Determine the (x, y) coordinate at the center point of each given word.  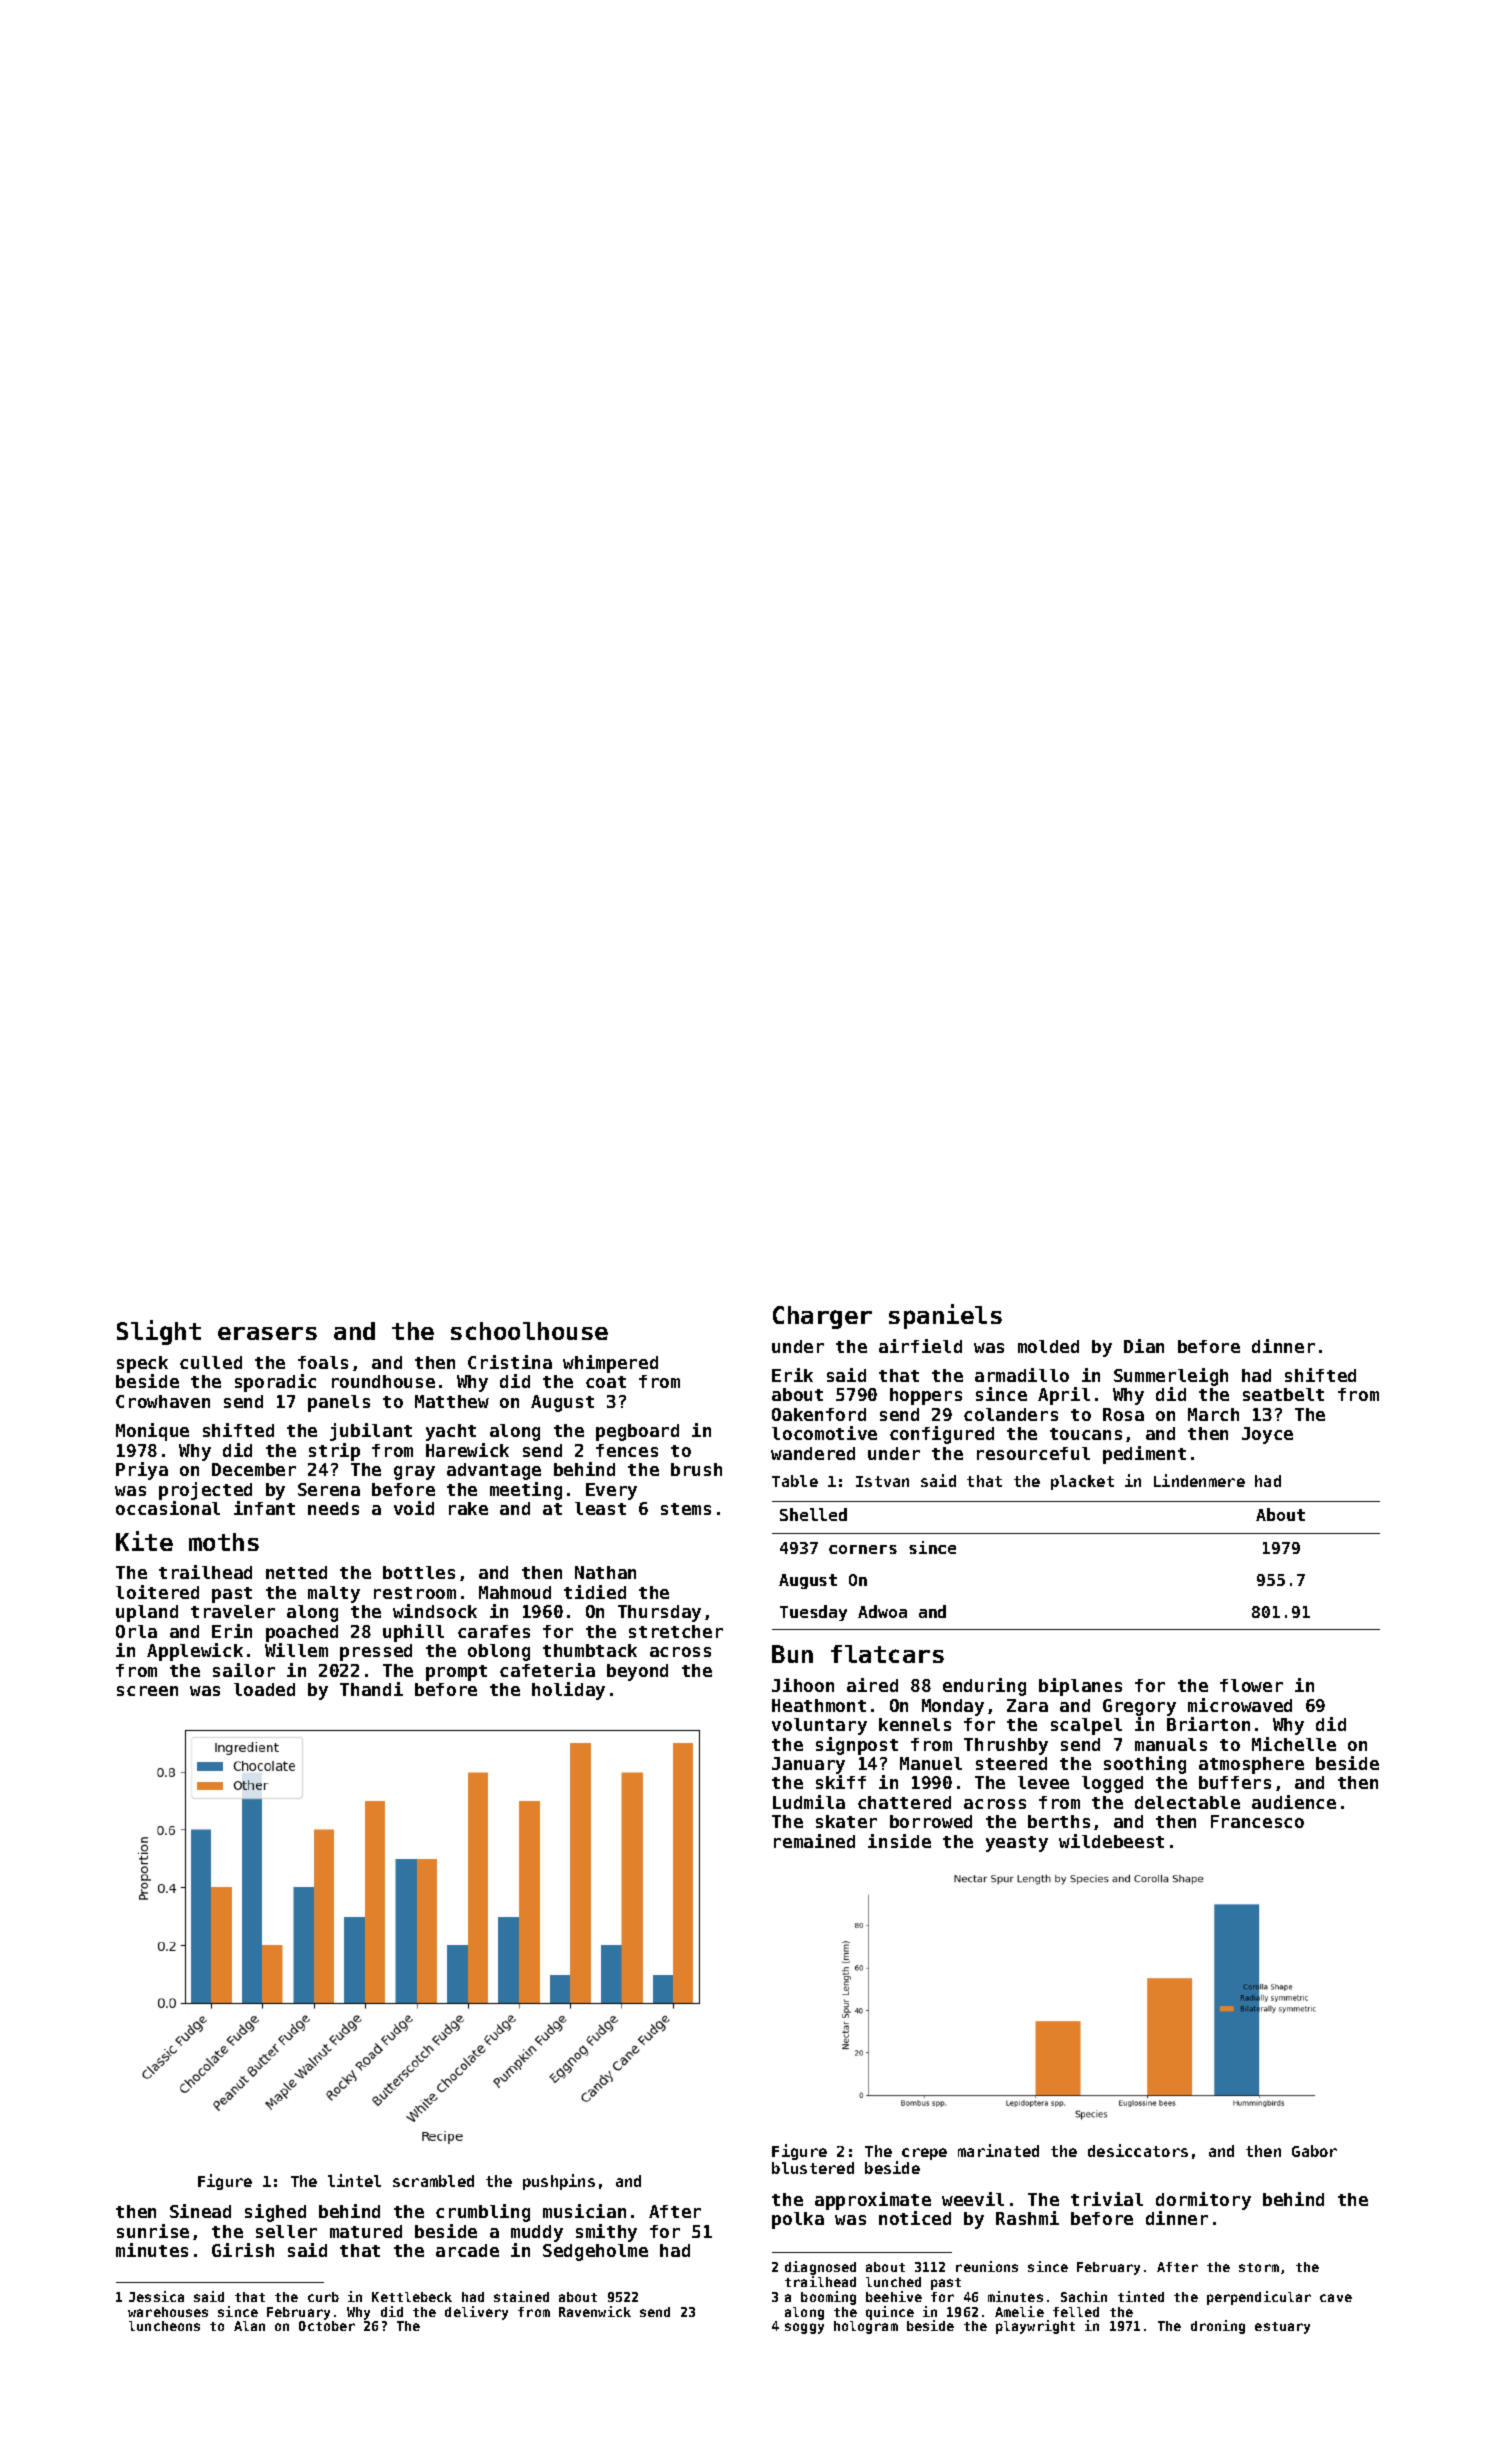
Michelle (1294, 1744)
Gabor (1314, 2151)
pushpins (559, 2182)
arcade (467, 2250)
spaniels (945, 1316)
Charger (822, 1317)
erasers (267, 1333)
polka (798, 2220)
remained (814, 1841)
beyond (637, 1672)
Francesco (1257, 1821)
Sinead (200, 2211)
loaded (264, 1689)
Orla (136, 1631)
